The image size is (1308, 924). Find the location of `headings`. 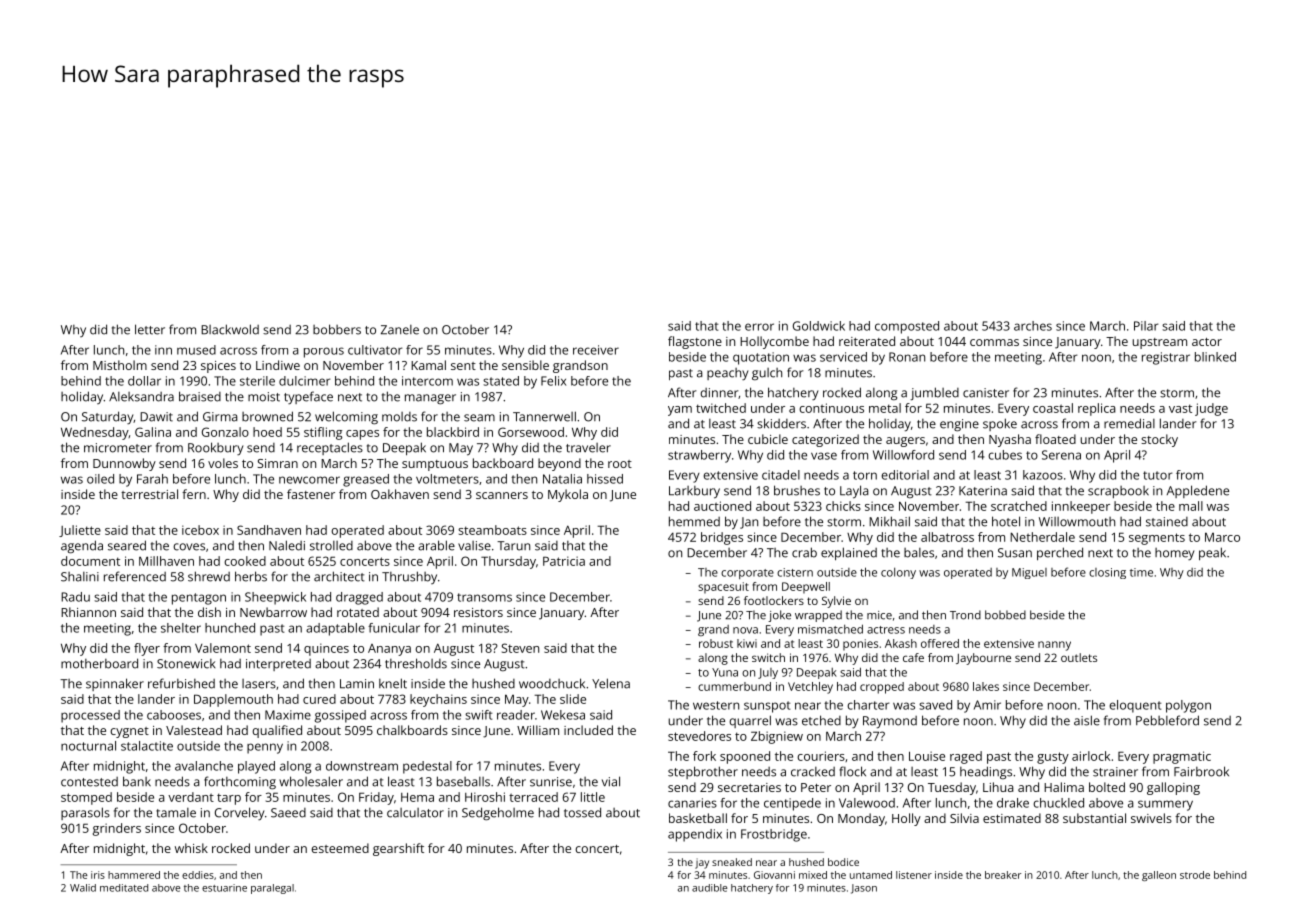

headings is located at coordinates (986, 773).
